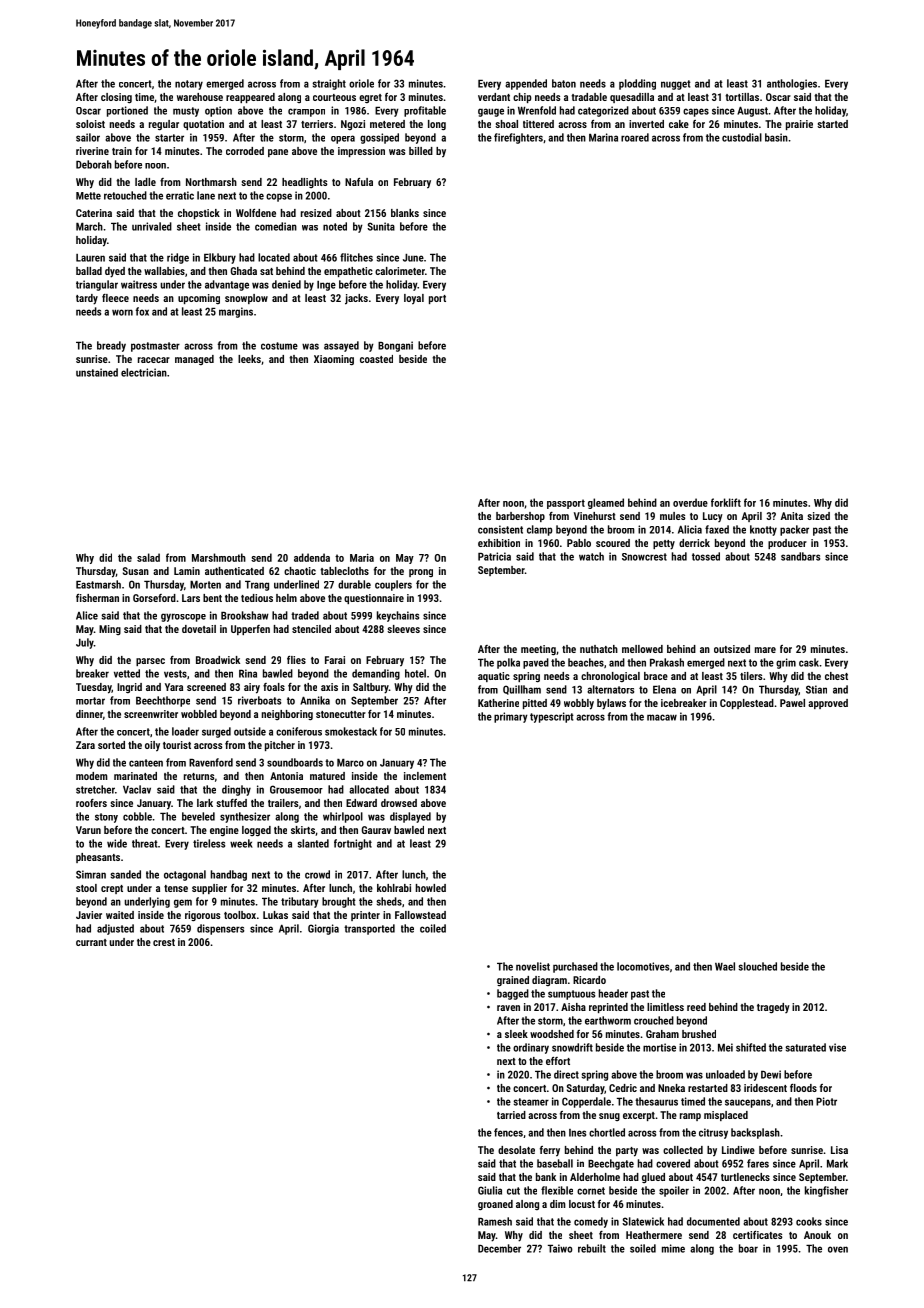 The height and width of the screenshot is (1308, 924). Describe the element at coordinates (792, 516) in the screenshot. I see `Anita` at that location.
